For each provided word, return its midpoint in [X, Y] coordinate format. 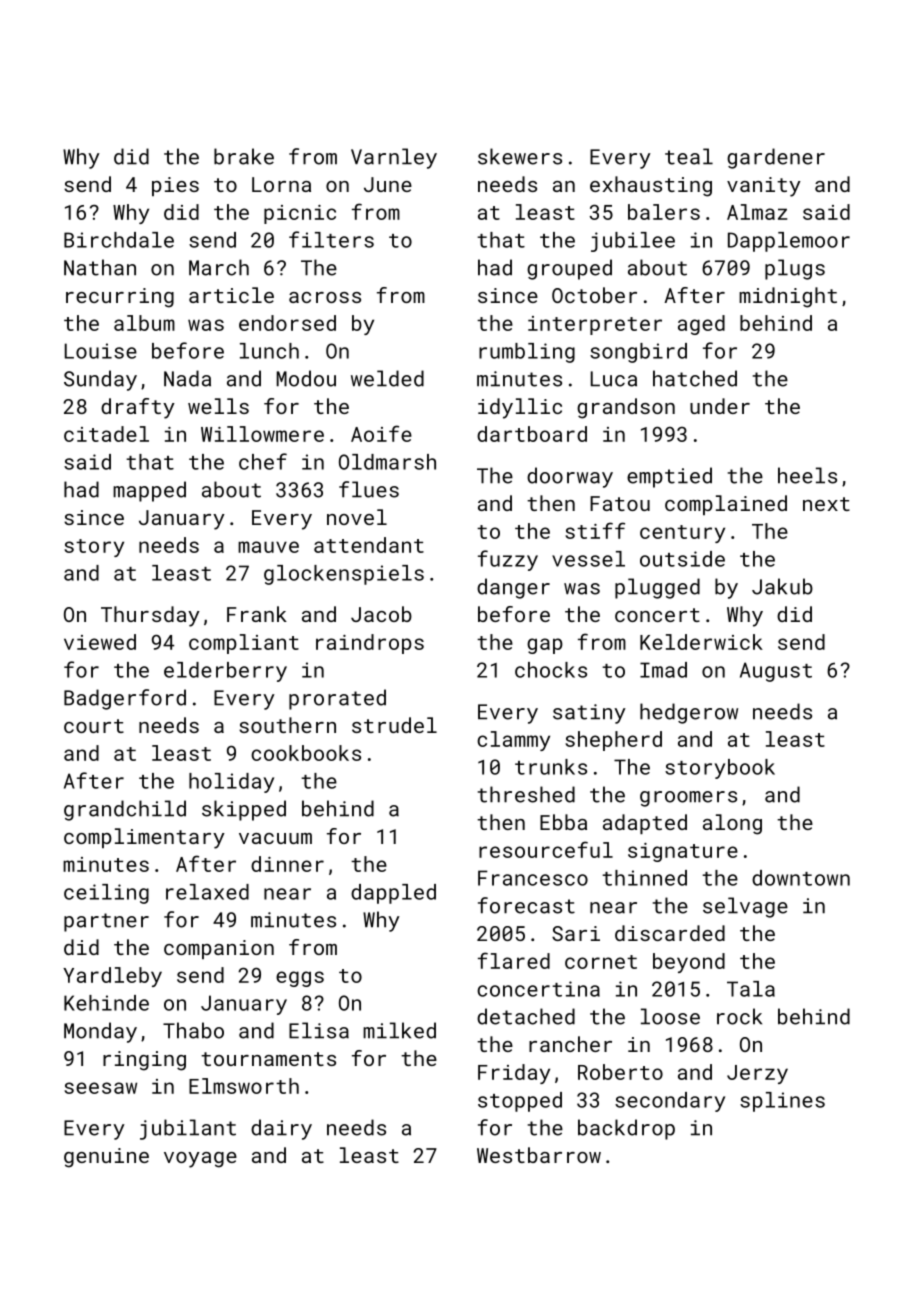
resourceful [546, 849]
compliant [244, 644]
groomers [688, 799]
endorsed [287, 323]
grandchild [125, 810]
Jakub [782, 586]
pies [175, 186]
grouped [569, 269]
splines [782, 1102]
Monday [100, 1032]
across [325, 297]
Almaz [757, 212]
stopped [520, 1102]
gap [545, 646]
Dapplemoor [789, 242]
